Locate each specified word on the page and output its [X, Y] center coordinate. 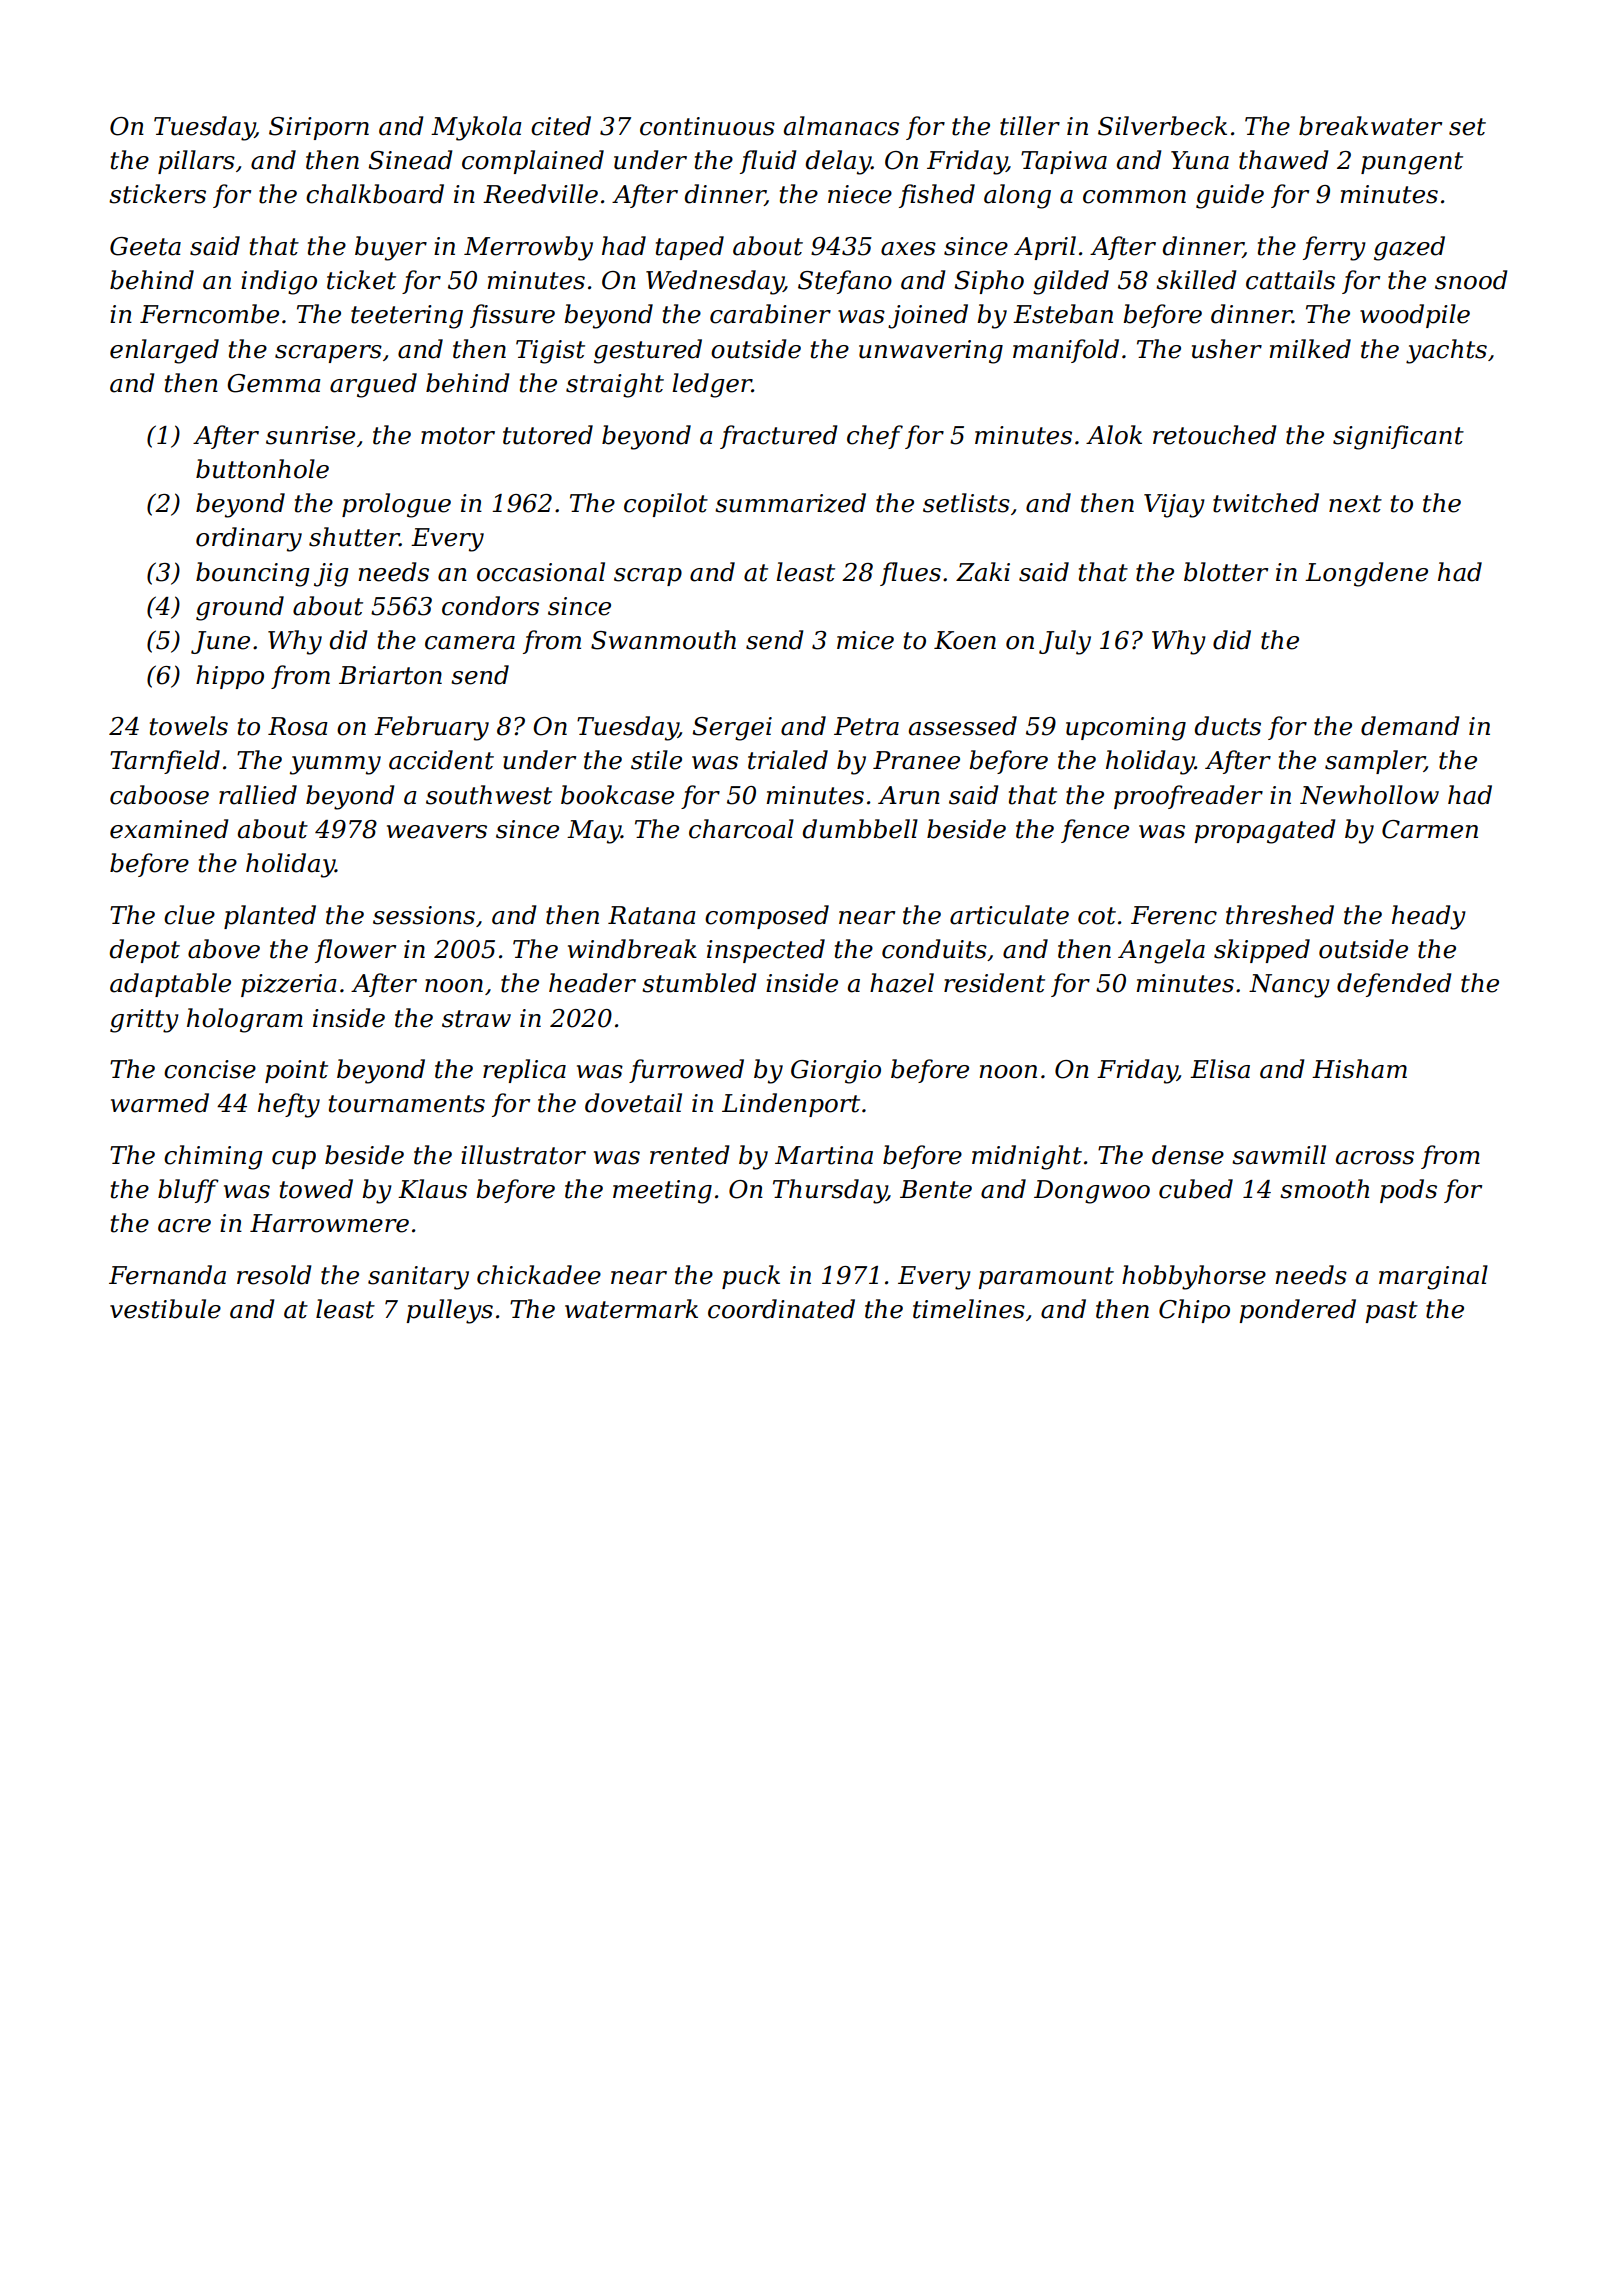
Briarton [390, 675]
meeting [662, 1192]
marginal [1433, 1277]
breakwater [1370, 126]
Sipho [989, 282]
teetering [407, 317]
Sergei [732, 729]
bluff [188, 1191]
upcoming [1126, 729]
